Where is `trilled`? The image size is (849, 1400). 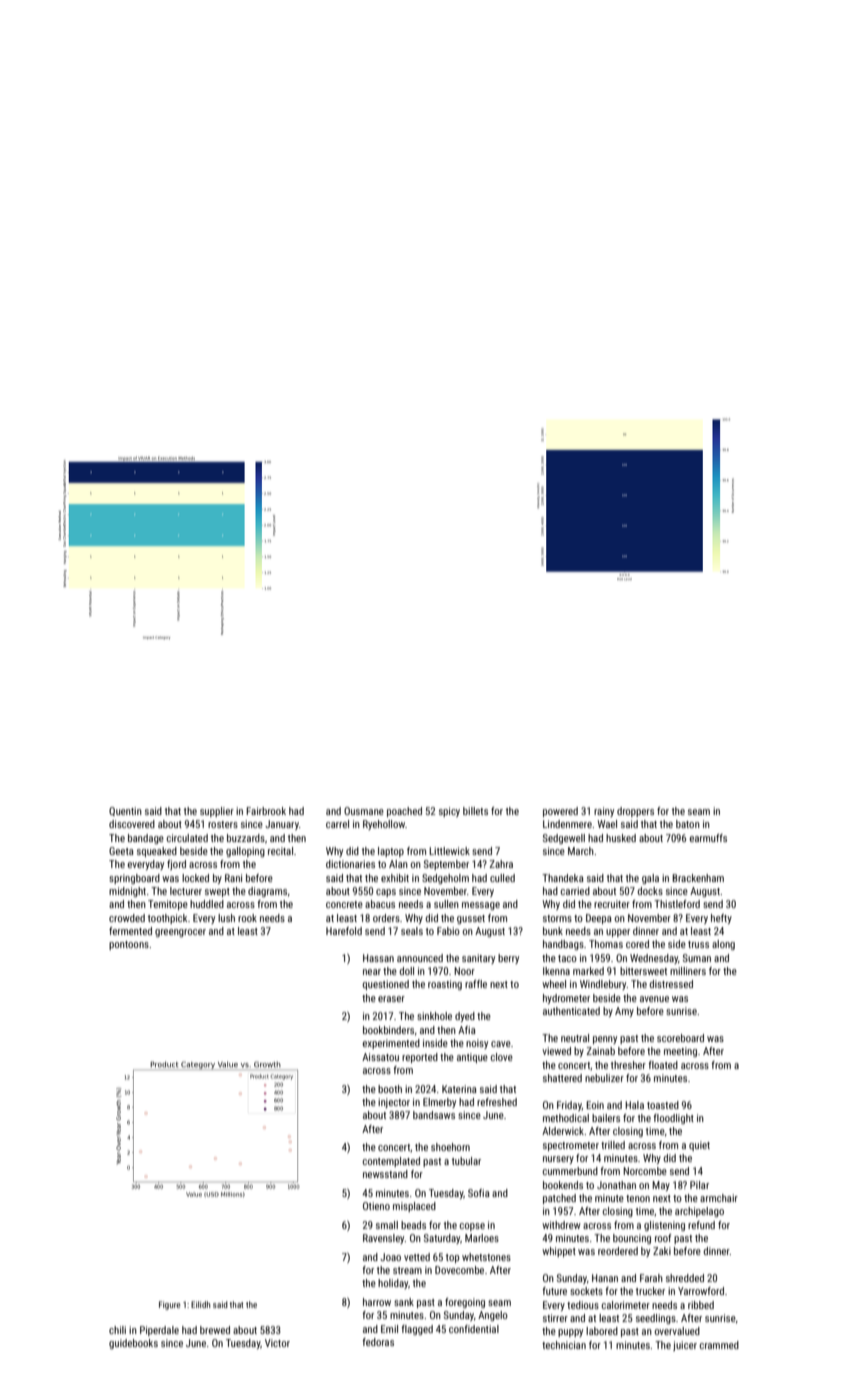
trilled is located at coordinates (613, 1145).
